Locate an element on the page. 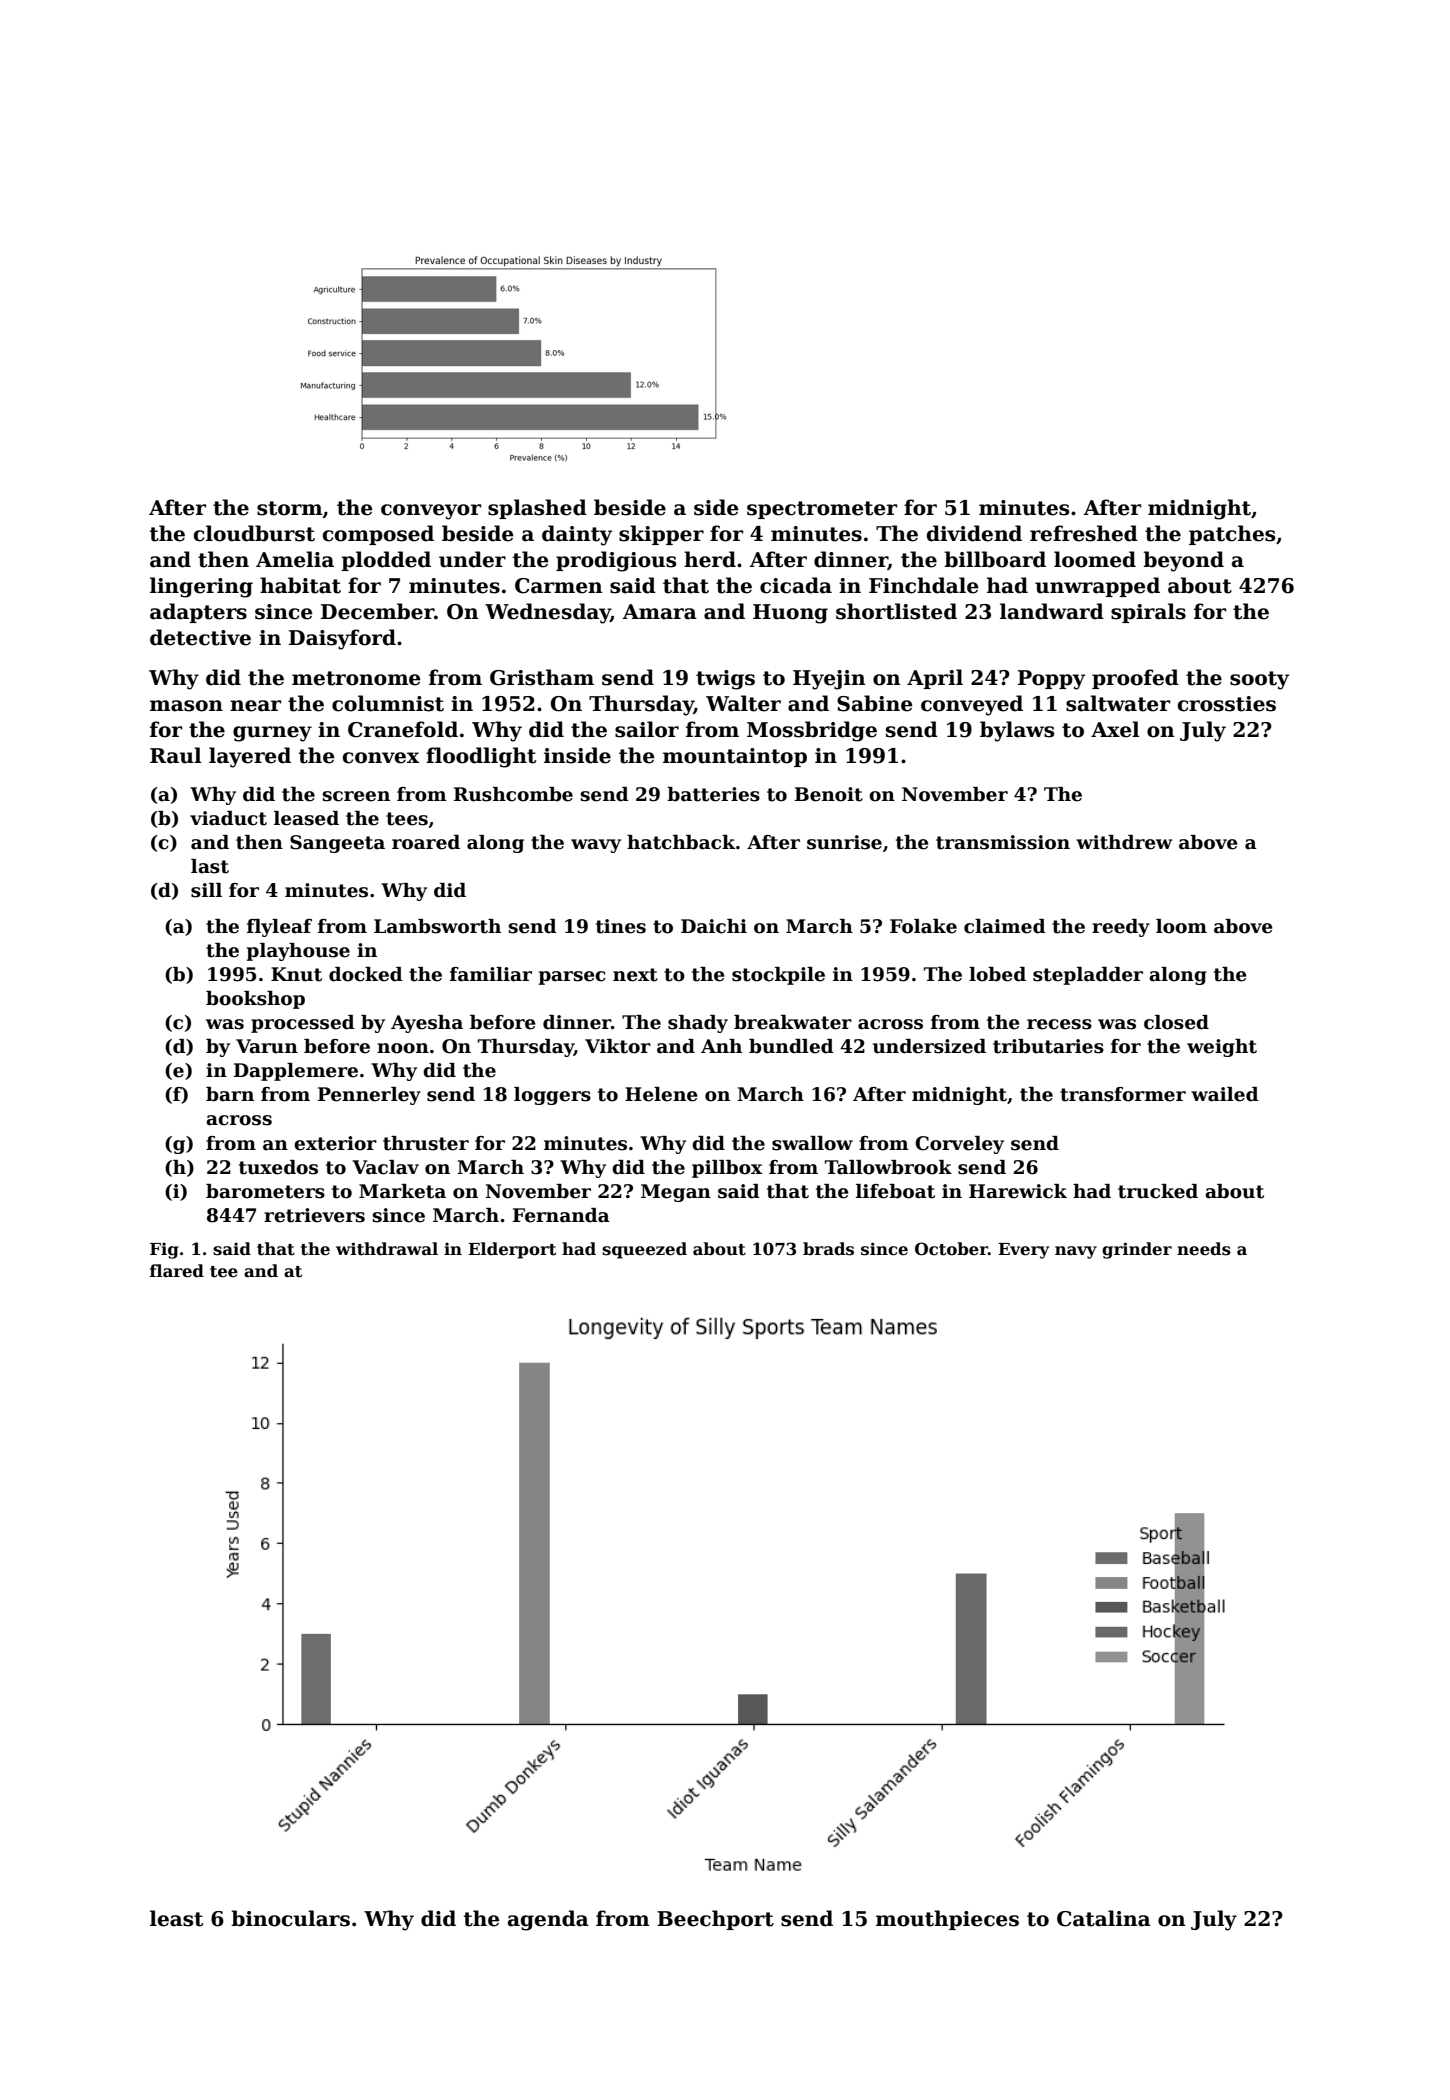 This image has width=1450, height=2100. mouthpieces is located at coordinates (947, 1920).
